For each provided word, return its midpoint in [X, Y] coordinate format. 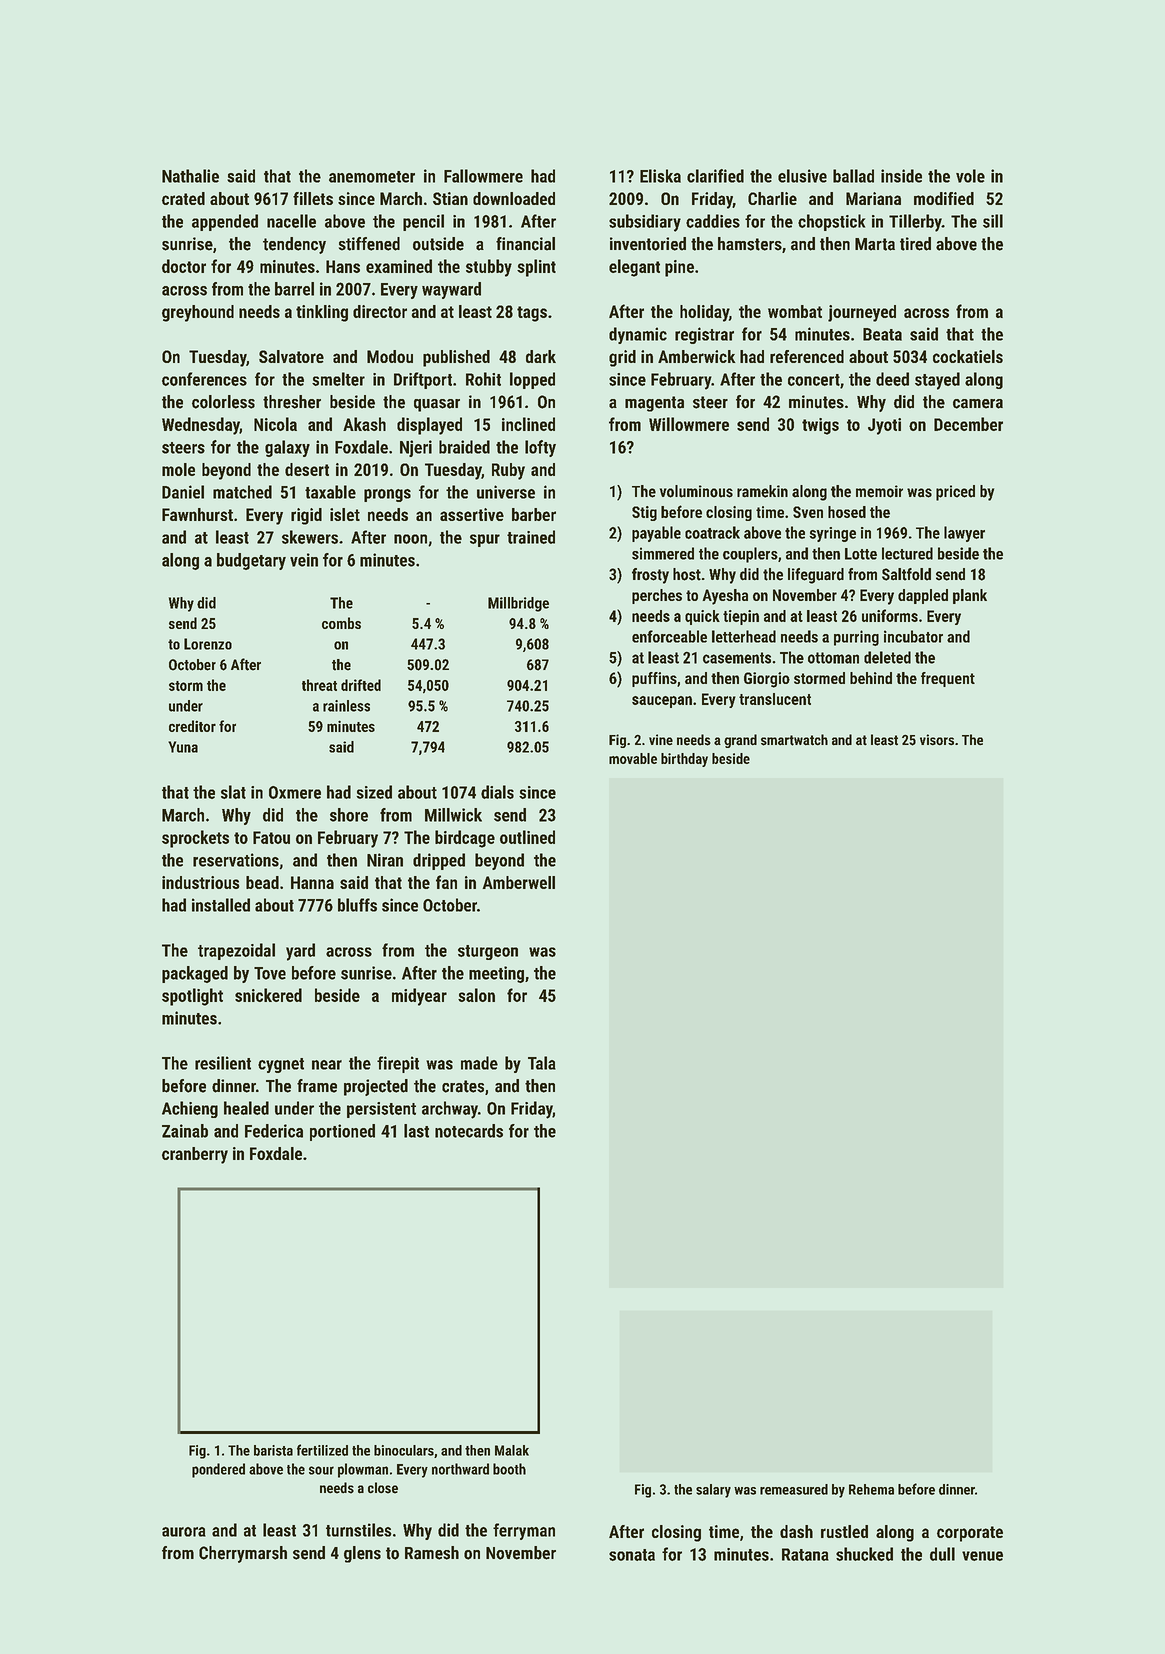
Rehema [871, 1489]
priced [955, 493]
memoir [879, 491]
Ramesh [432, 1553]
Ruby [508, 471]
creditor [192, 726]
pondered [218, 1470]
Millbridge [518, 604]
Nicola [275, 424]
